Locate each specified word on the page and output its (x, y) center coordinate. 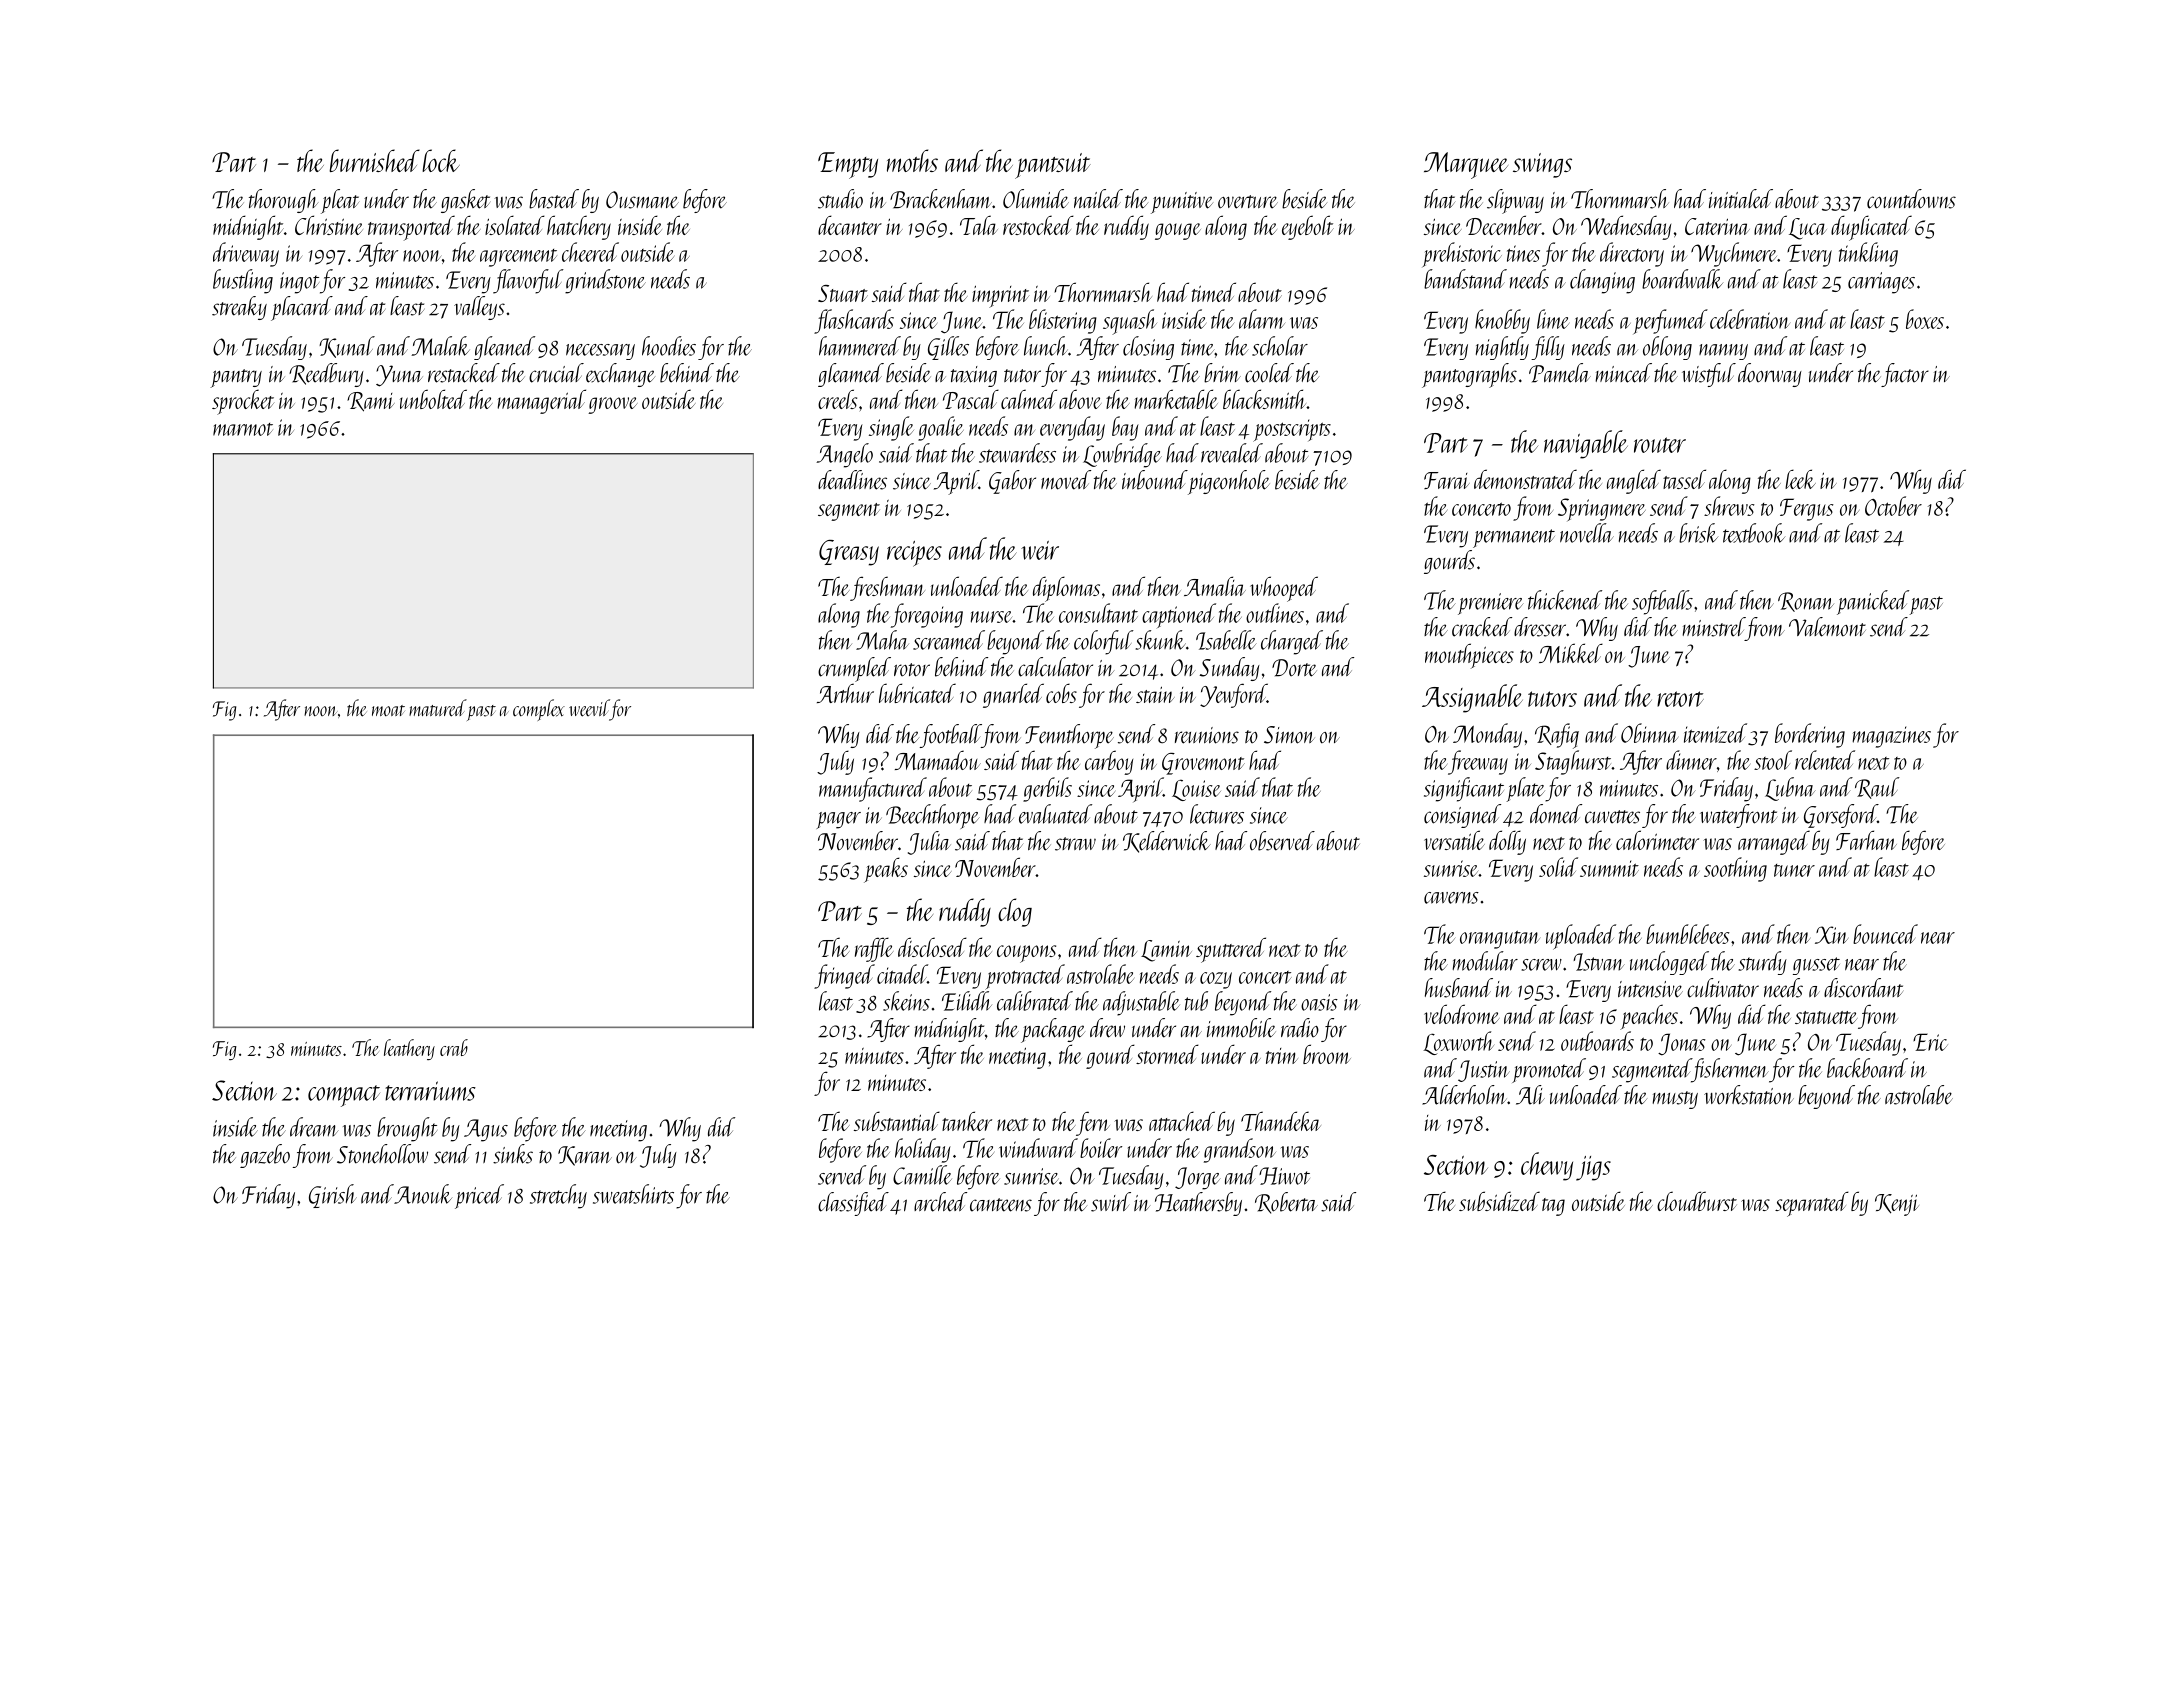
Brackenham (941, 199)
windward (1038, 1148)
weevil (589, 708)
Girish (333, 1196)
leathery (409, 1049)
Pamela (1560, 373)
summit (1609, 868)
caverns (1451, 898)
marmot (243, 429)
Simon (1289, 735)
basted (554, 199)
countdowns (1911, 199)
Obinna (1649, 733)
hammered (860, 346)
